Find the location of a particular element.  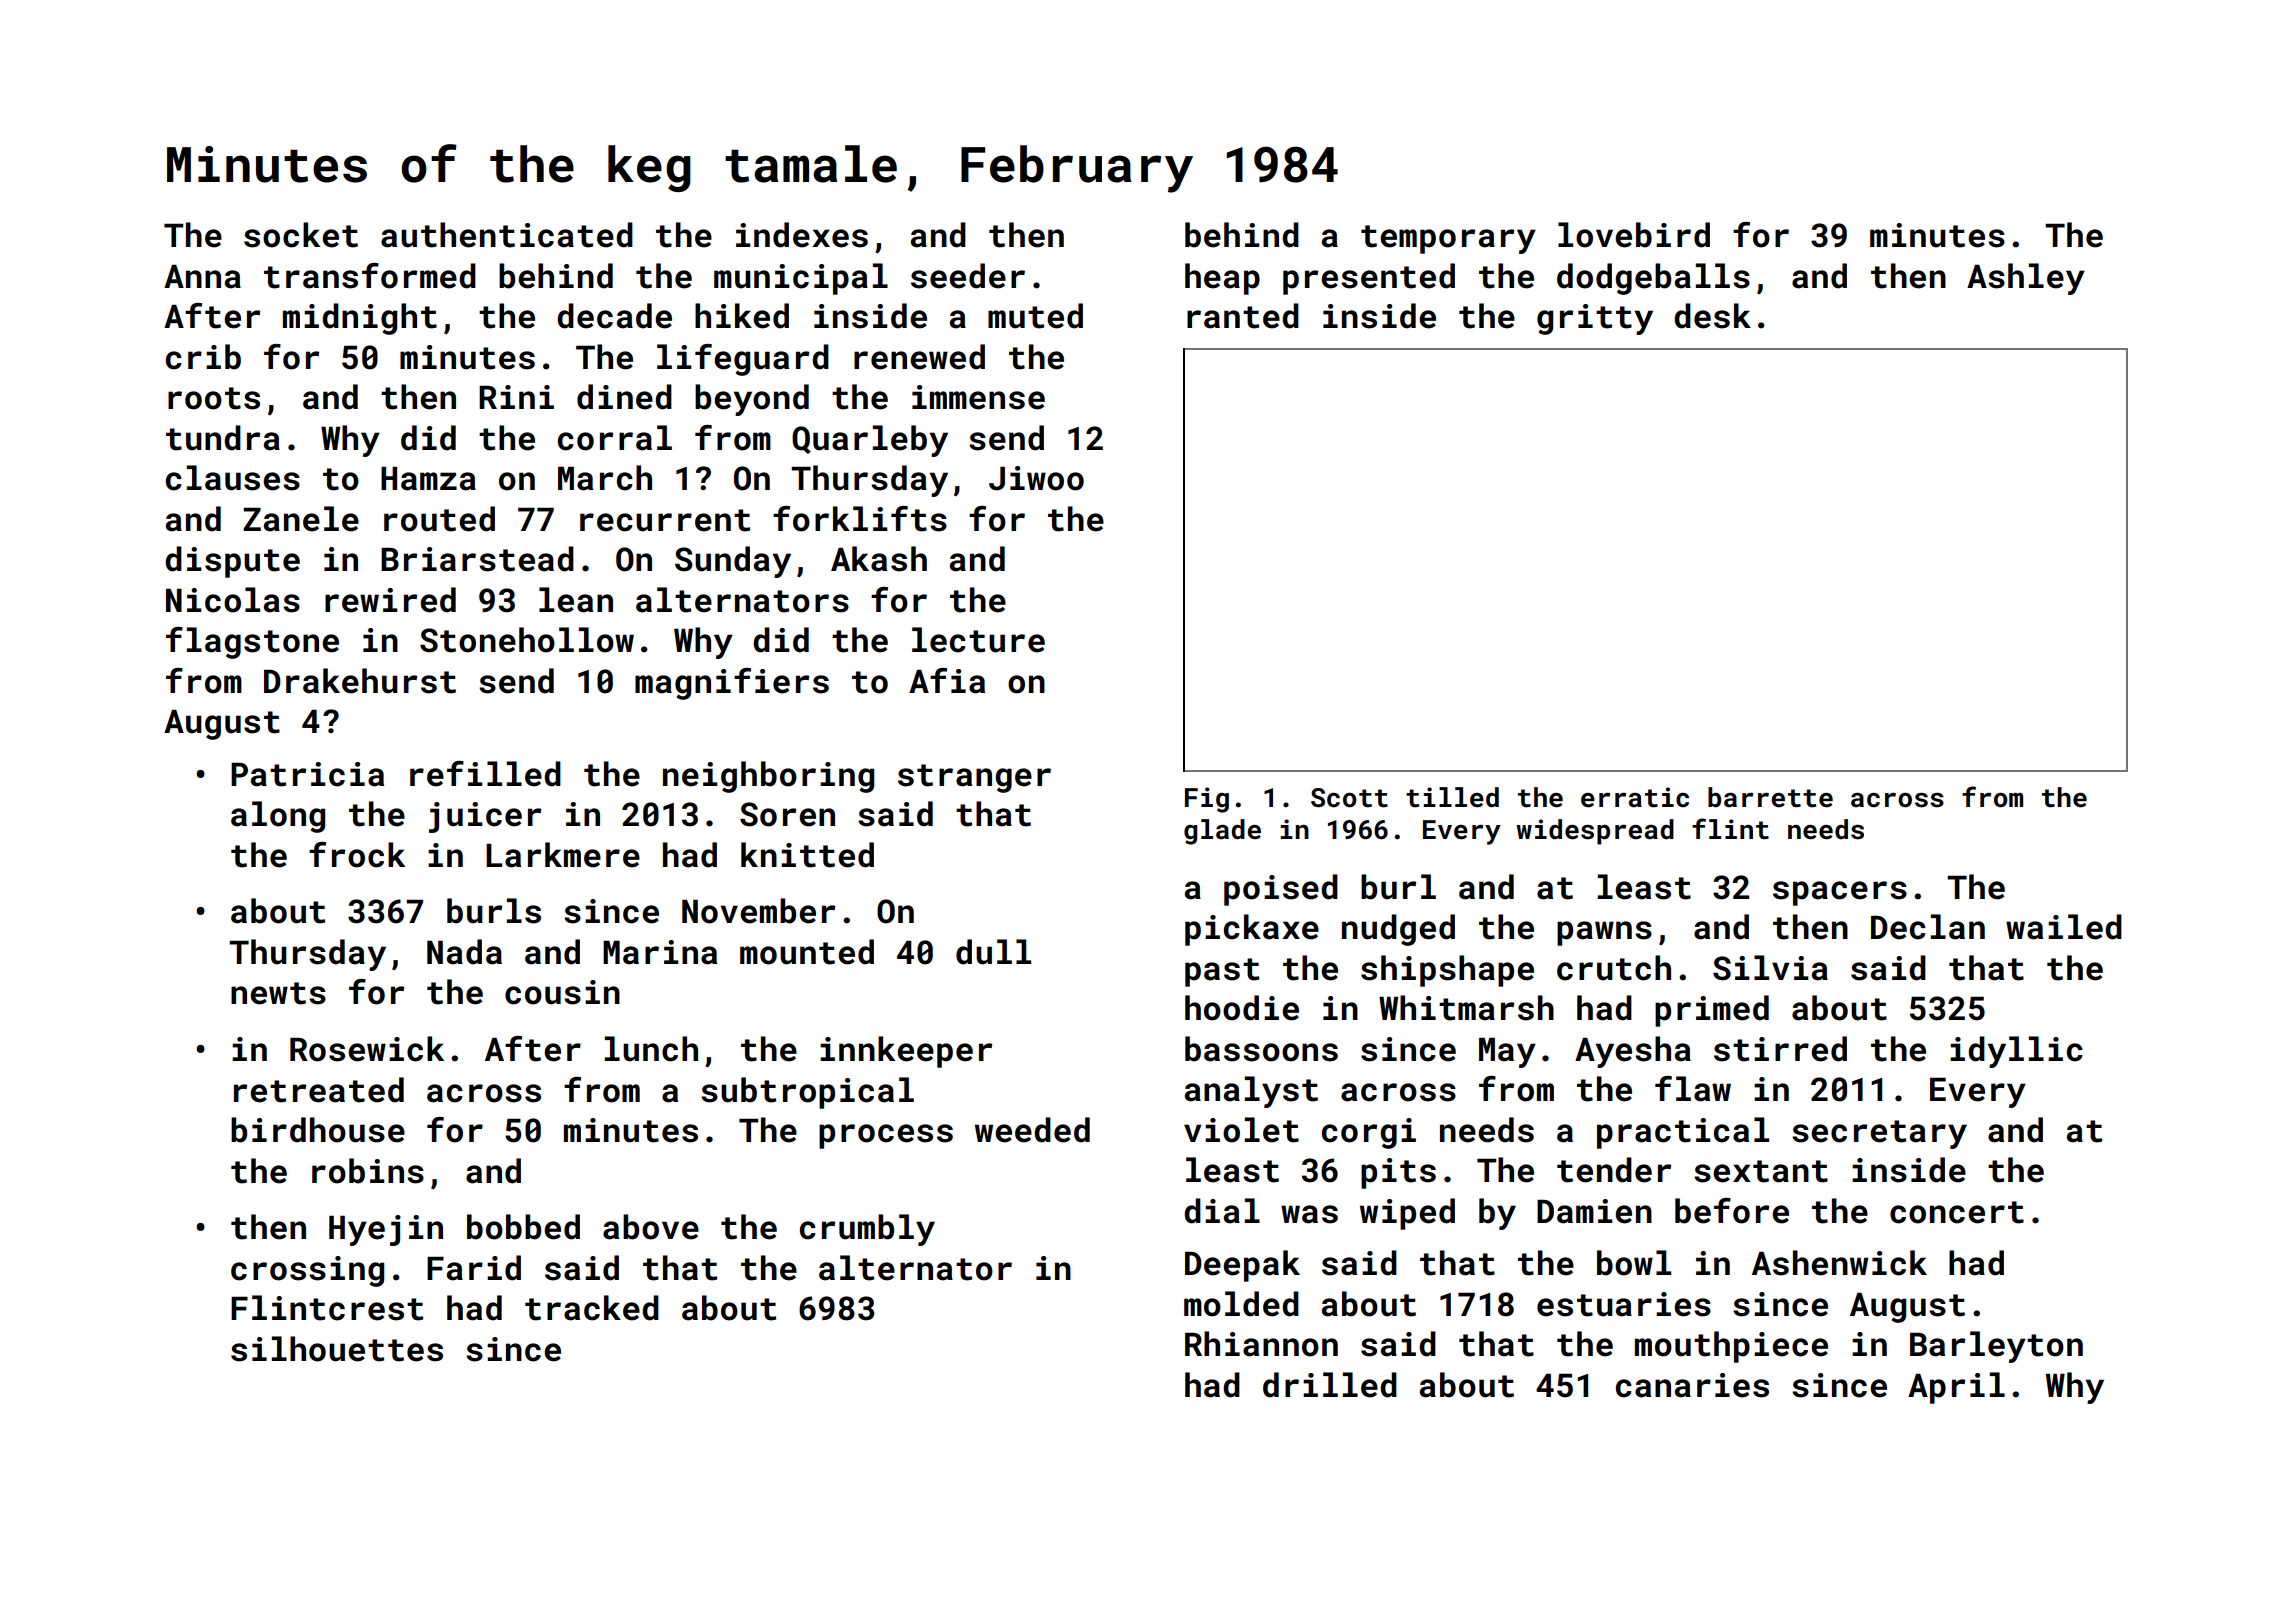

dodgeballs is located at coordinates (1653, 279).
